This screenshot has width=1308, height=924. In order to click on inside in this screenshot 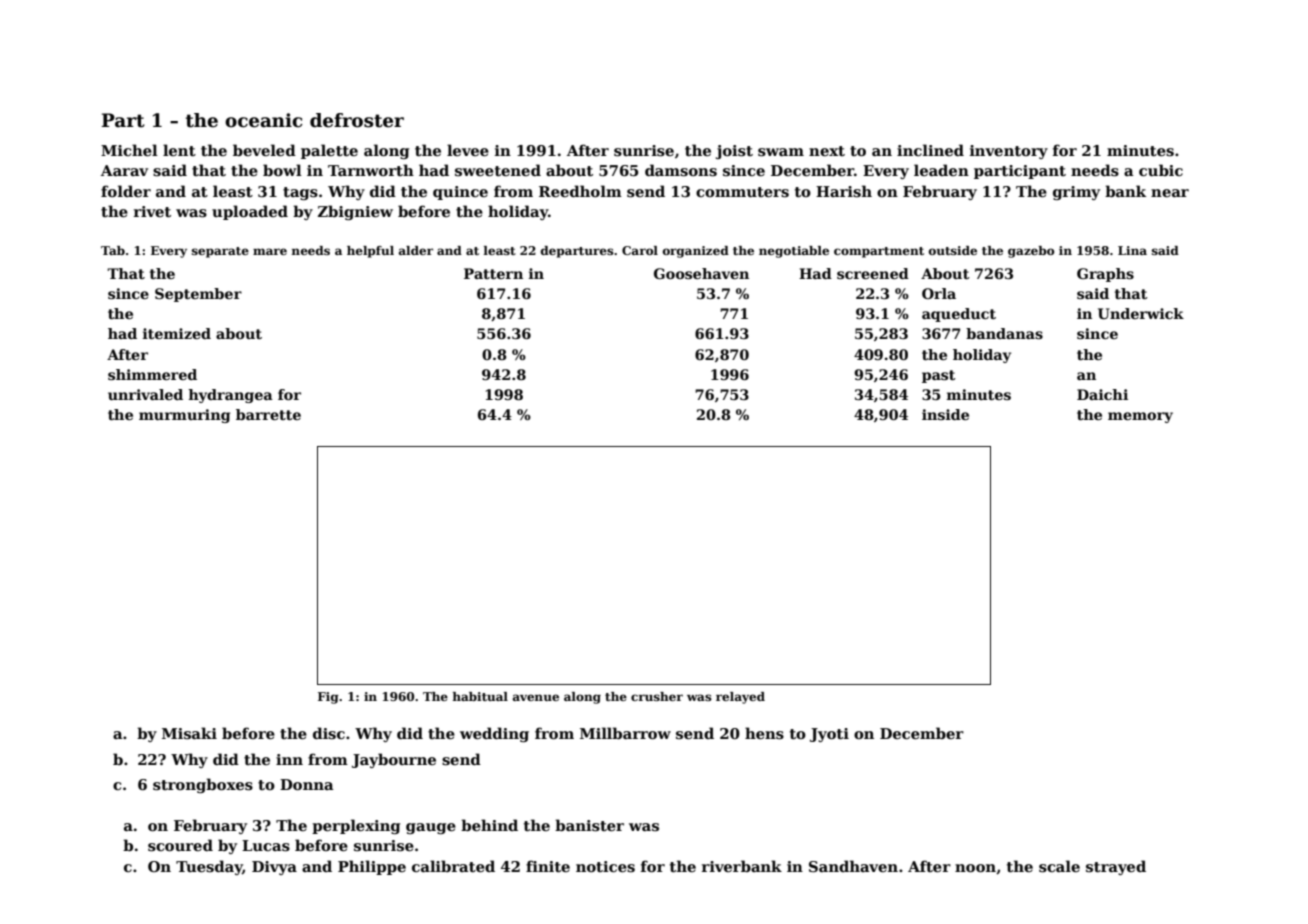, I will do `click(945, 414)`.
